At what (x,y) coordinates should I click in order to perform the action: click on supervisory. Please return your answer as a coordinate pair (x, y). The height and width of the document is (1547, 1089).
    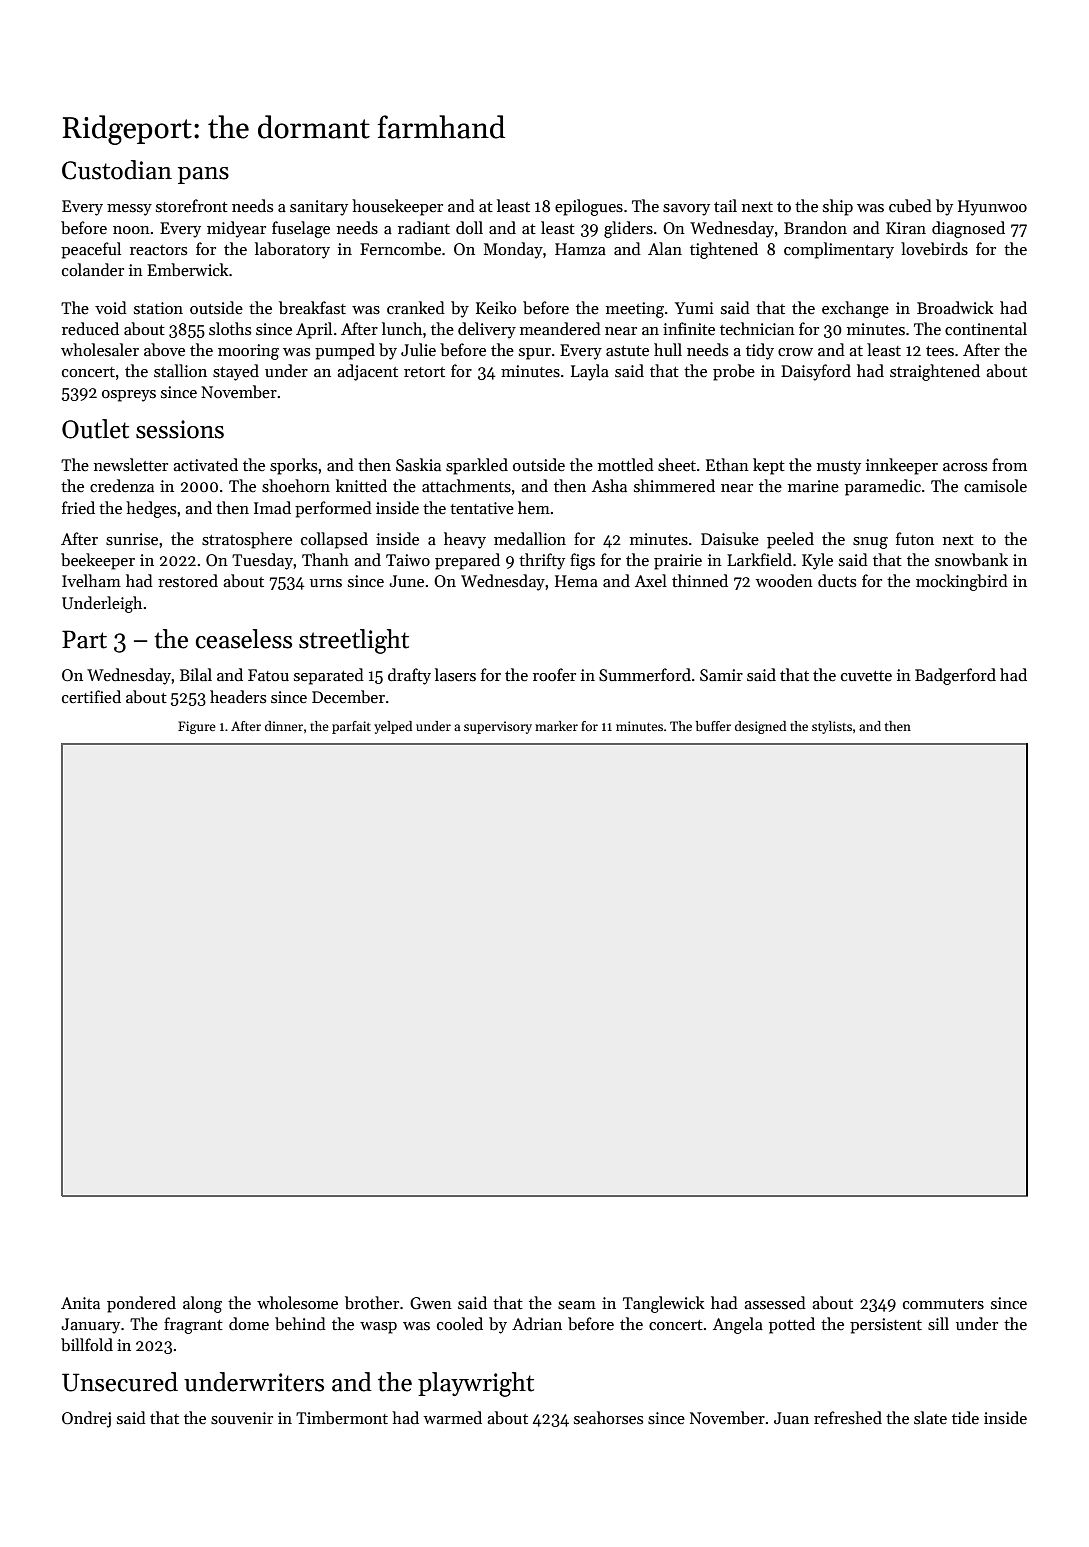
    Looking at the image, I should click on (498, 727).
